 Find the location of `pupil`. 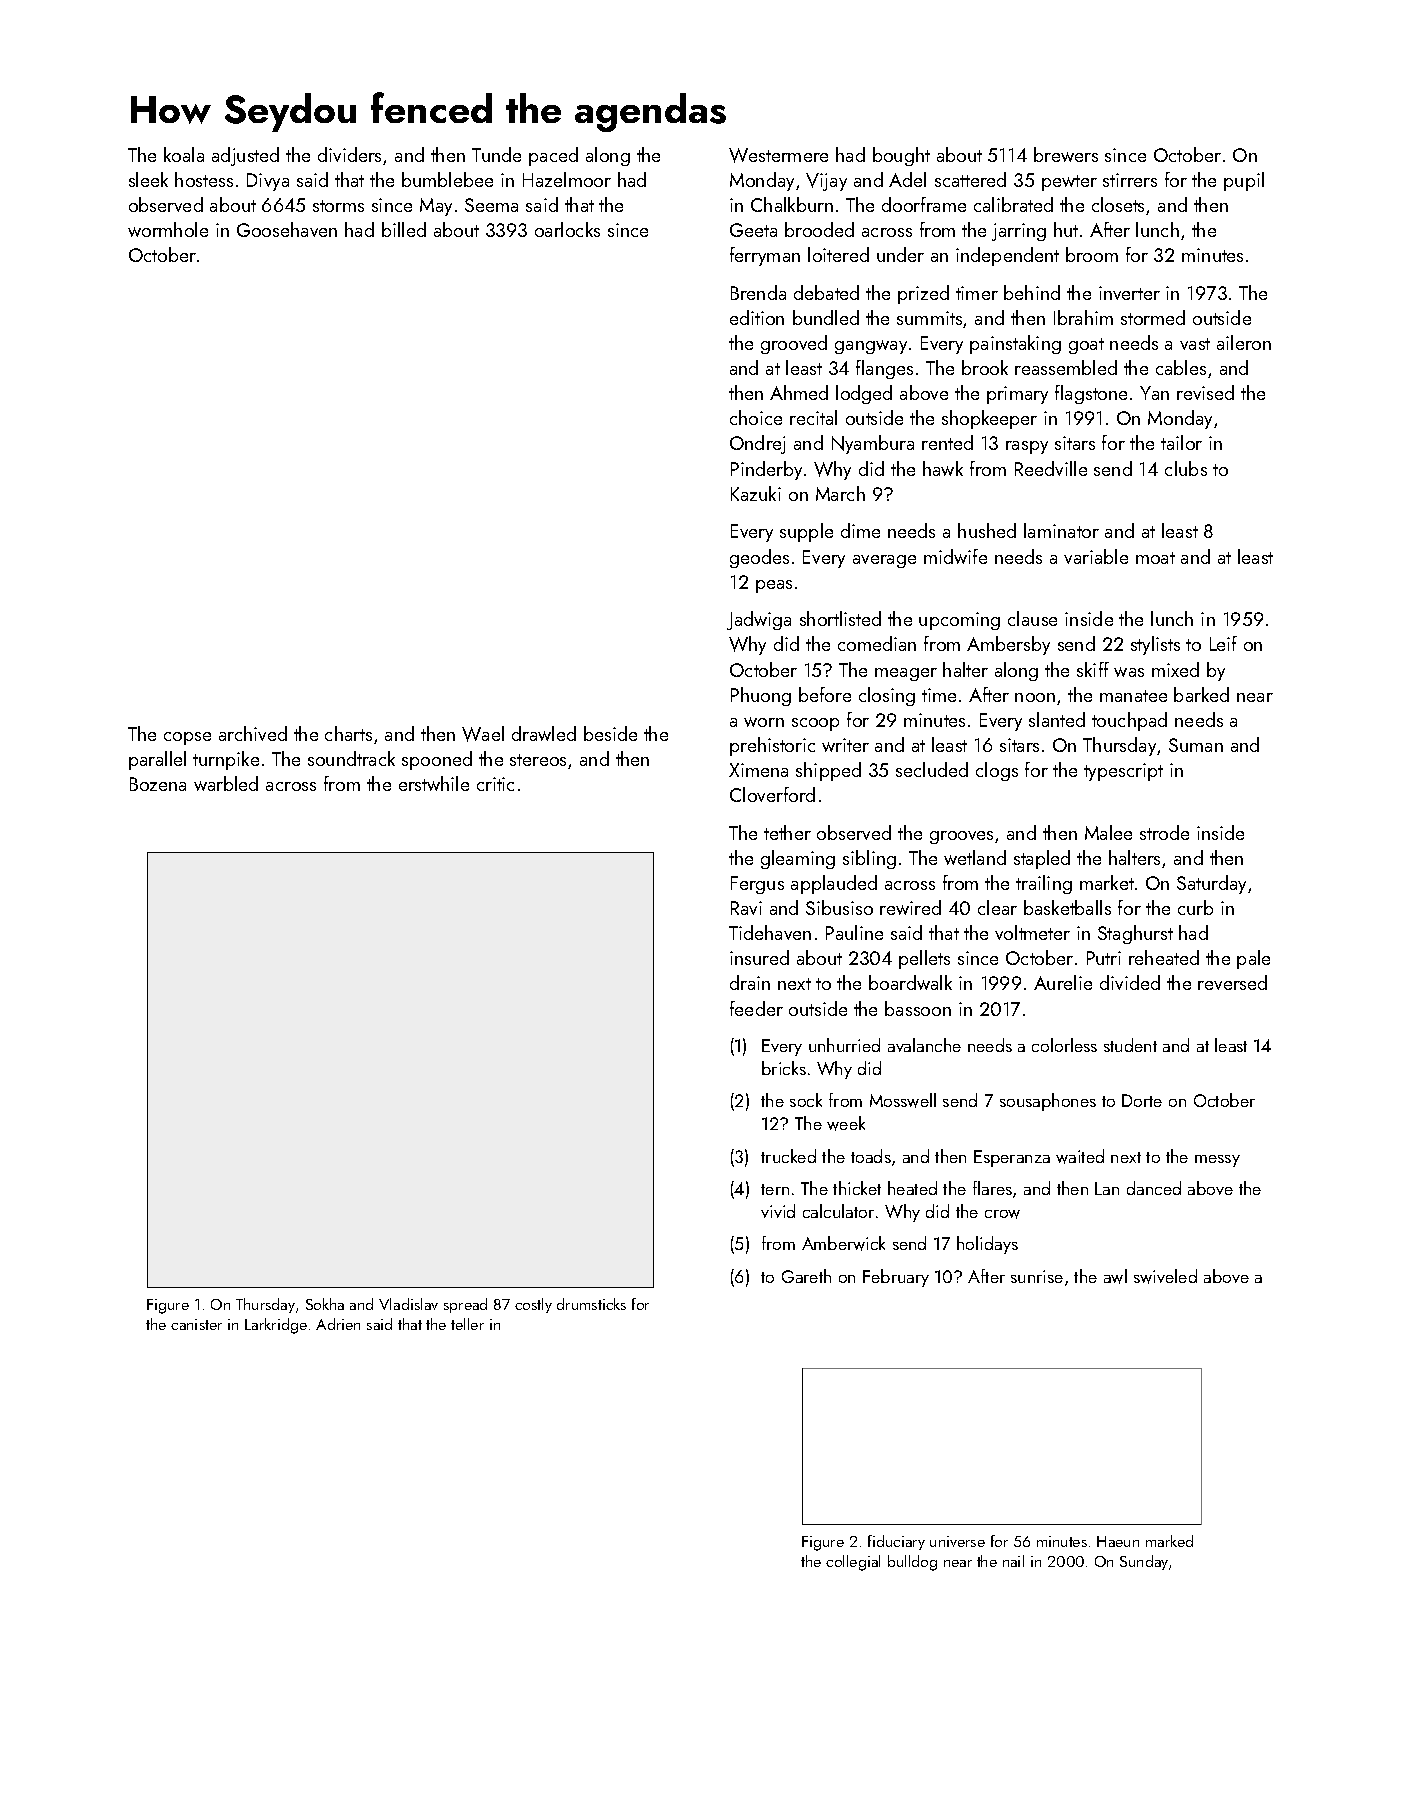

pupil is located at coordinates (1244, 181).
